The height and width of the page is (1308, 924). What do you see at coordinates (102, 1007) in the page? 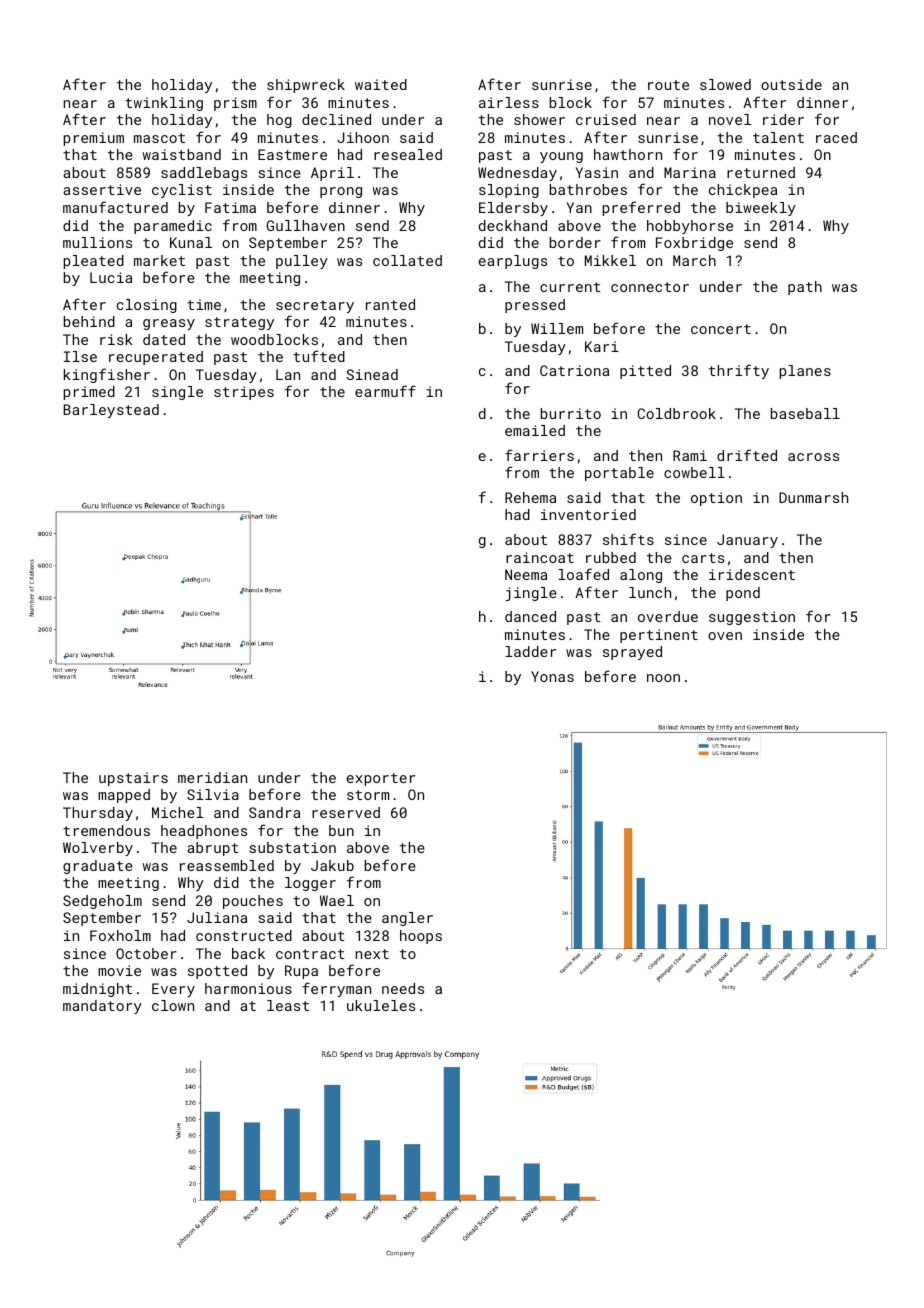
I see `mandatory` at bounding box center [102, 1007].
